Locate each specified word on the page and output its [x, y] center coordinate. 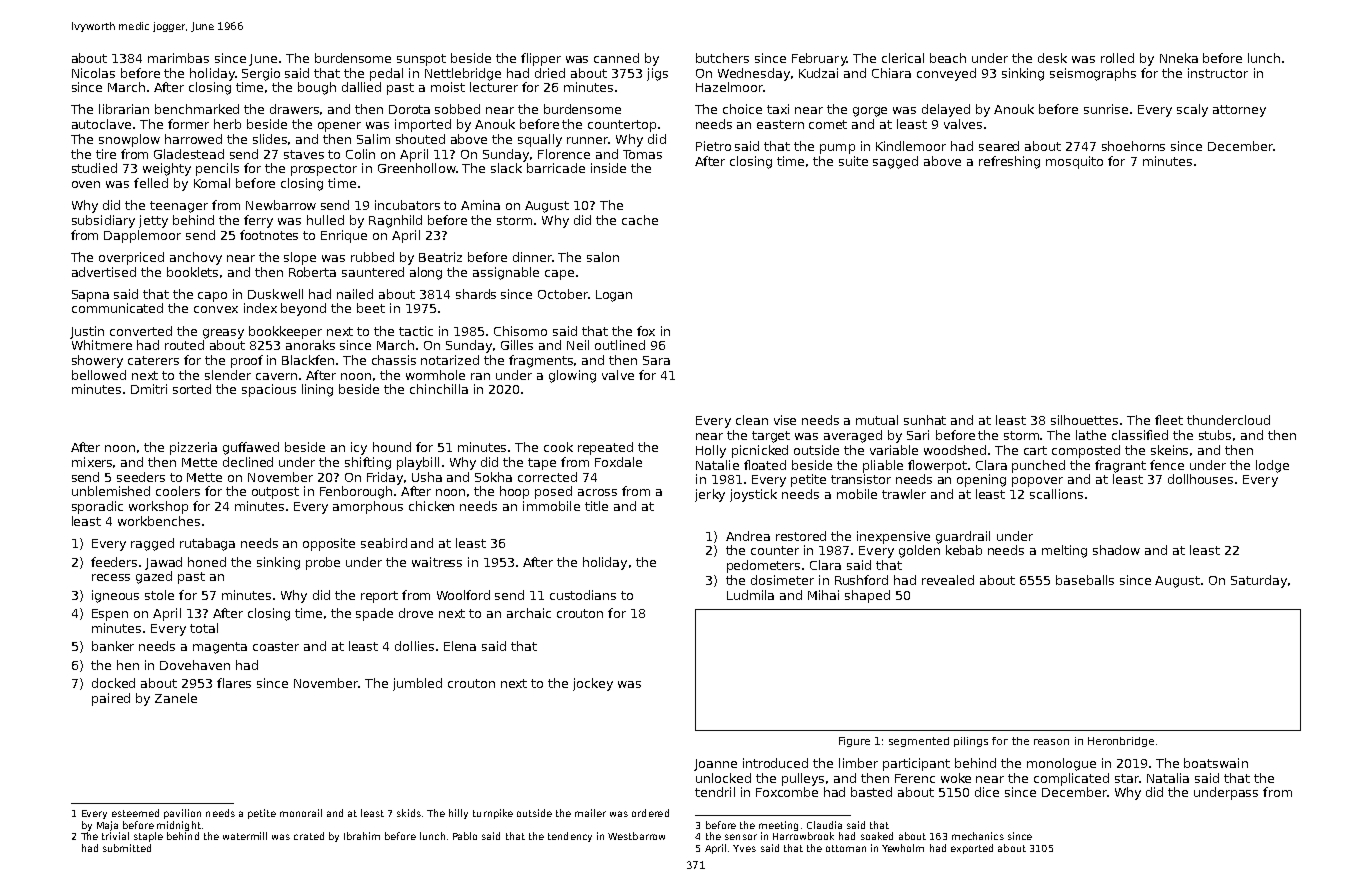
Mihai [823, 595]
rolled [1117, 58]
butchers [722, 58]
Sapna [90, 296]
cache [640, 220]
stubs [1215, 435]
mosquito [1074, 162]
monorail [301, 813]
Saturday [1259, 581]
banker [113, 646]
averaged [853, 436]
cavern [276, 376]
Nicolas [93, 73]
